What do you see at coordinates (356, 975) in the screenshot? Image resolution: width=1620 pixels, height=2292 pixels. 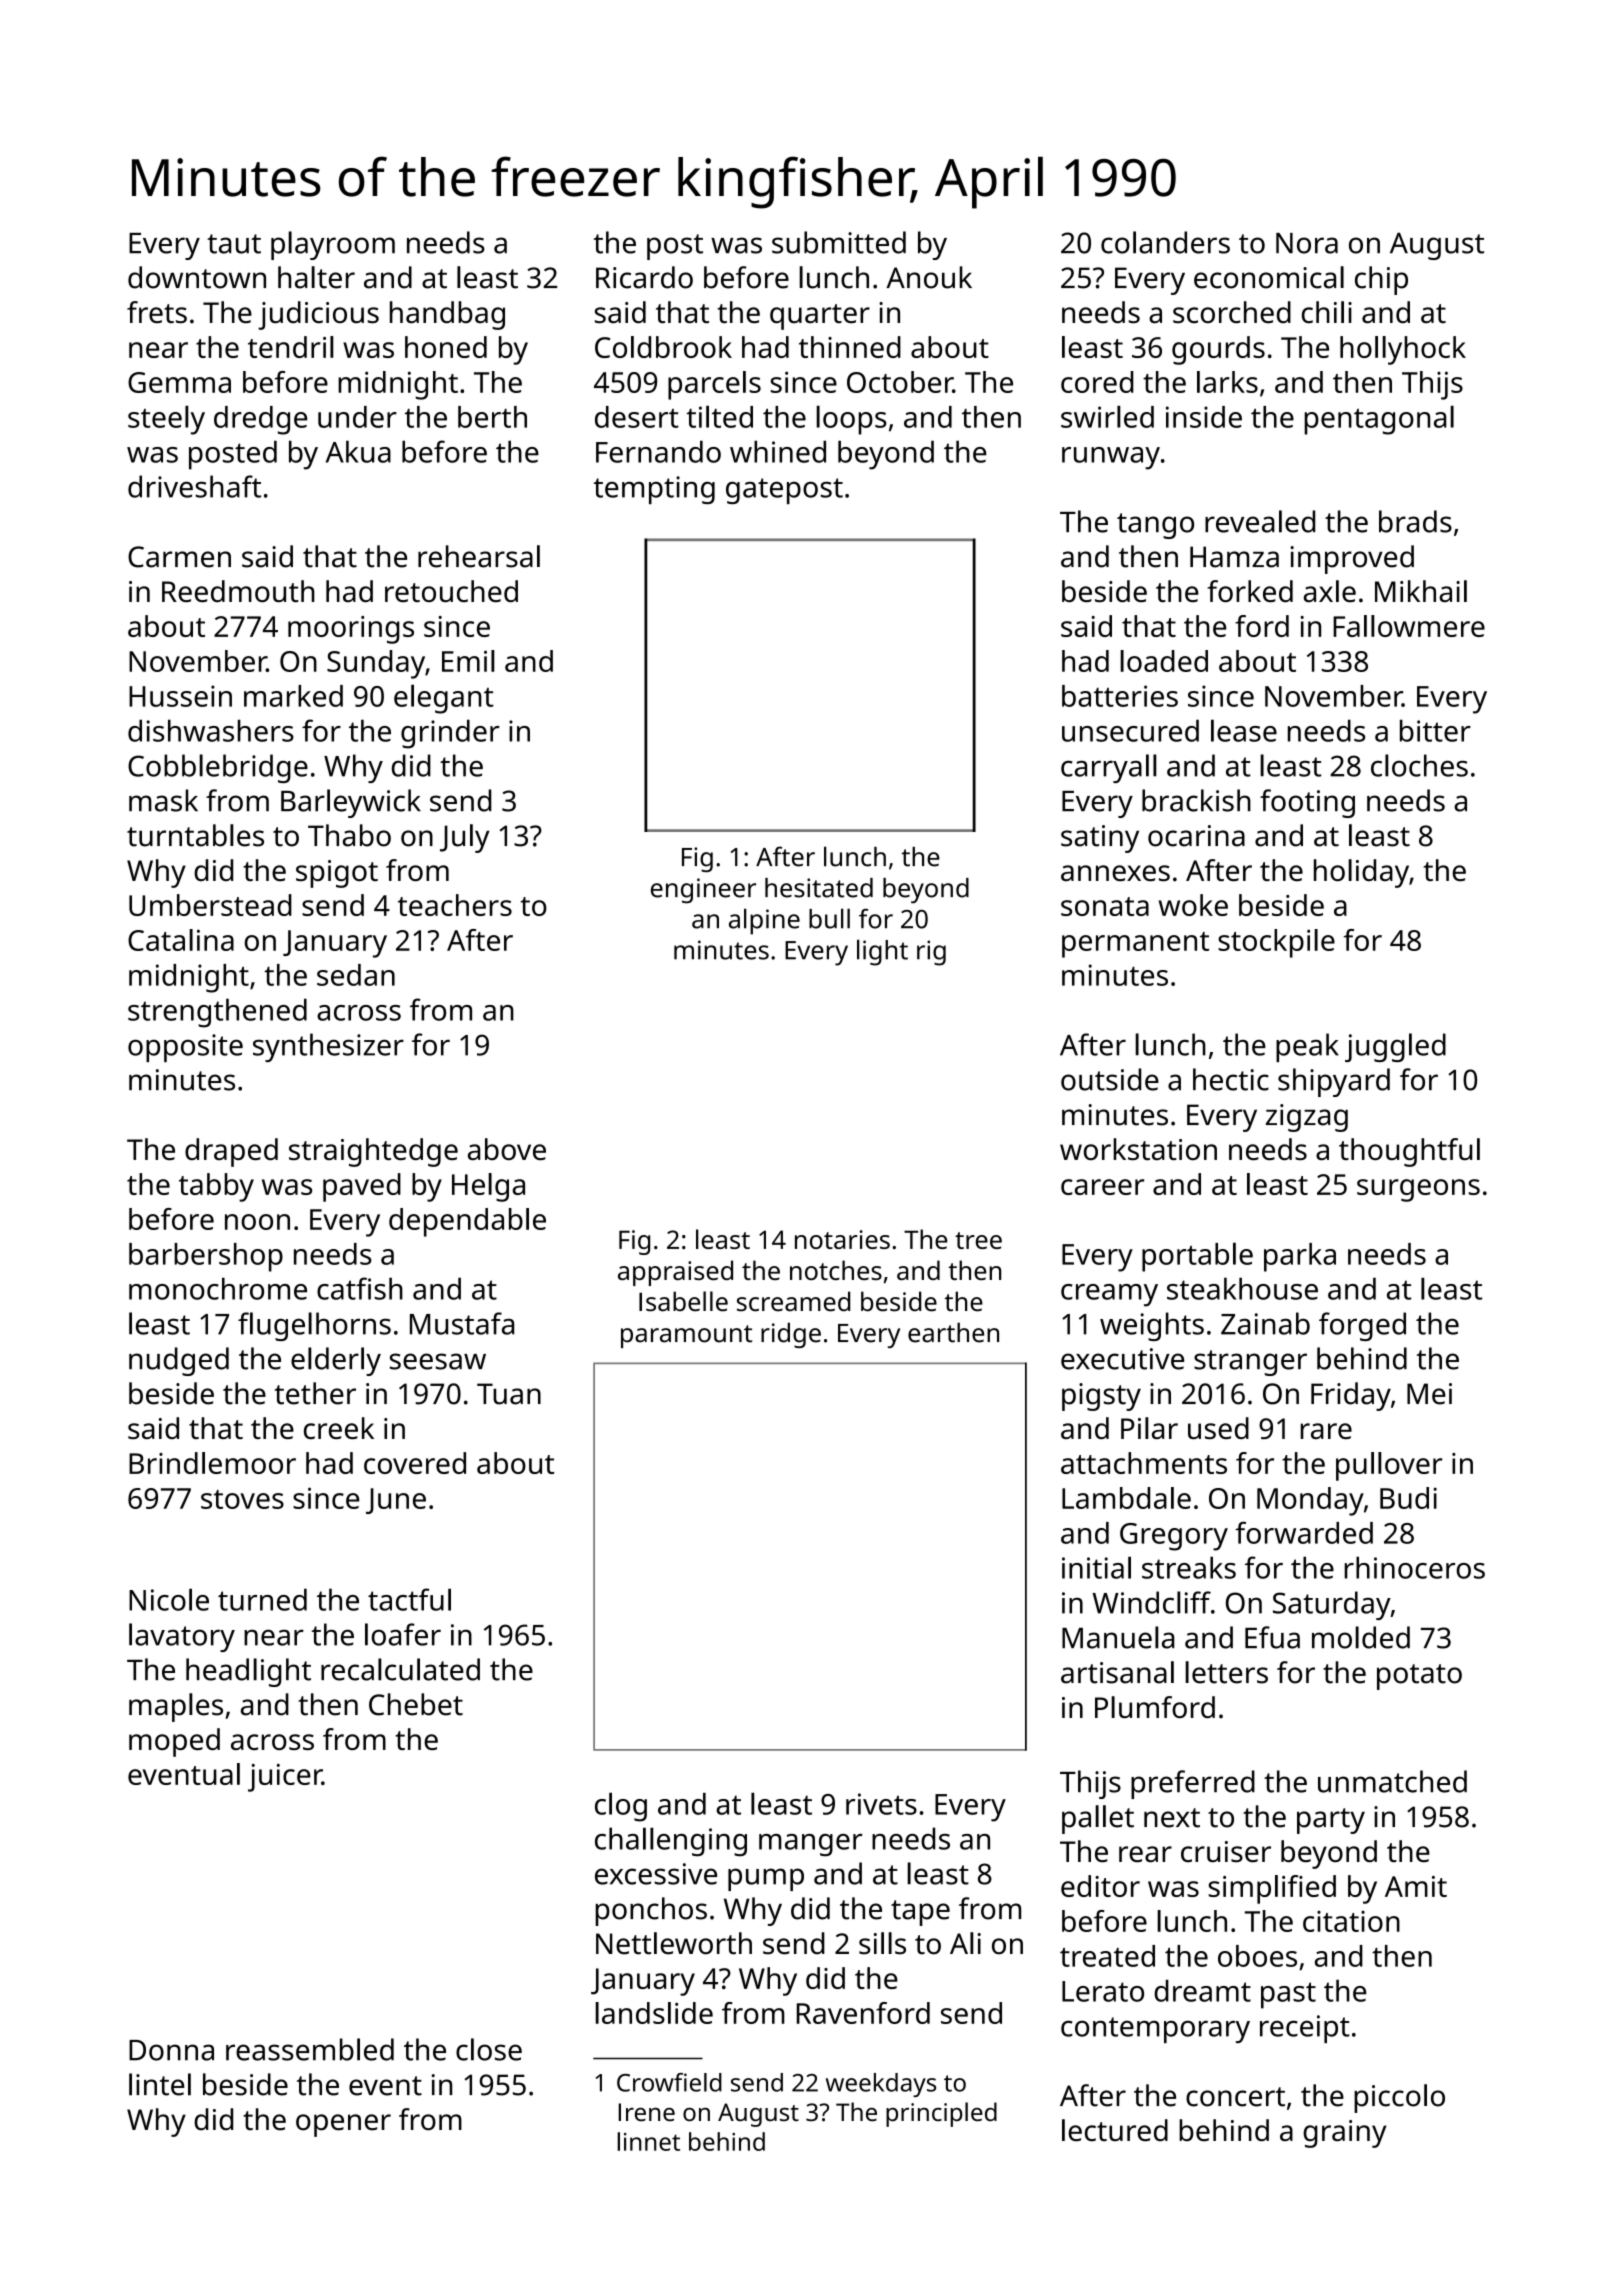 I see `sedan` at bounding box center [356, 975].
